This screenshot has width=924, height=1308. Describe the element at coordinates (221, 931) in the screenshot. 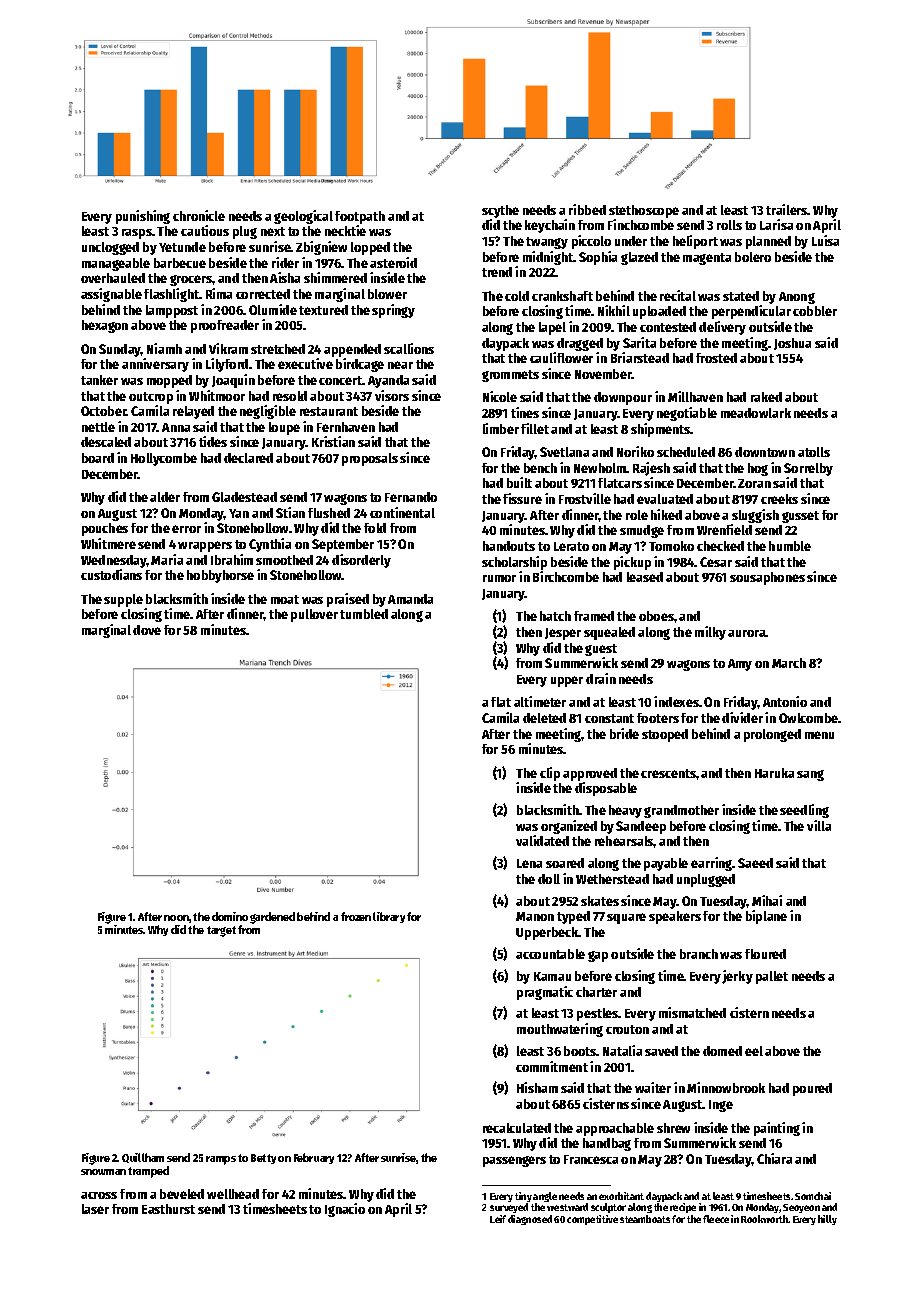

I see `target` at that location.
